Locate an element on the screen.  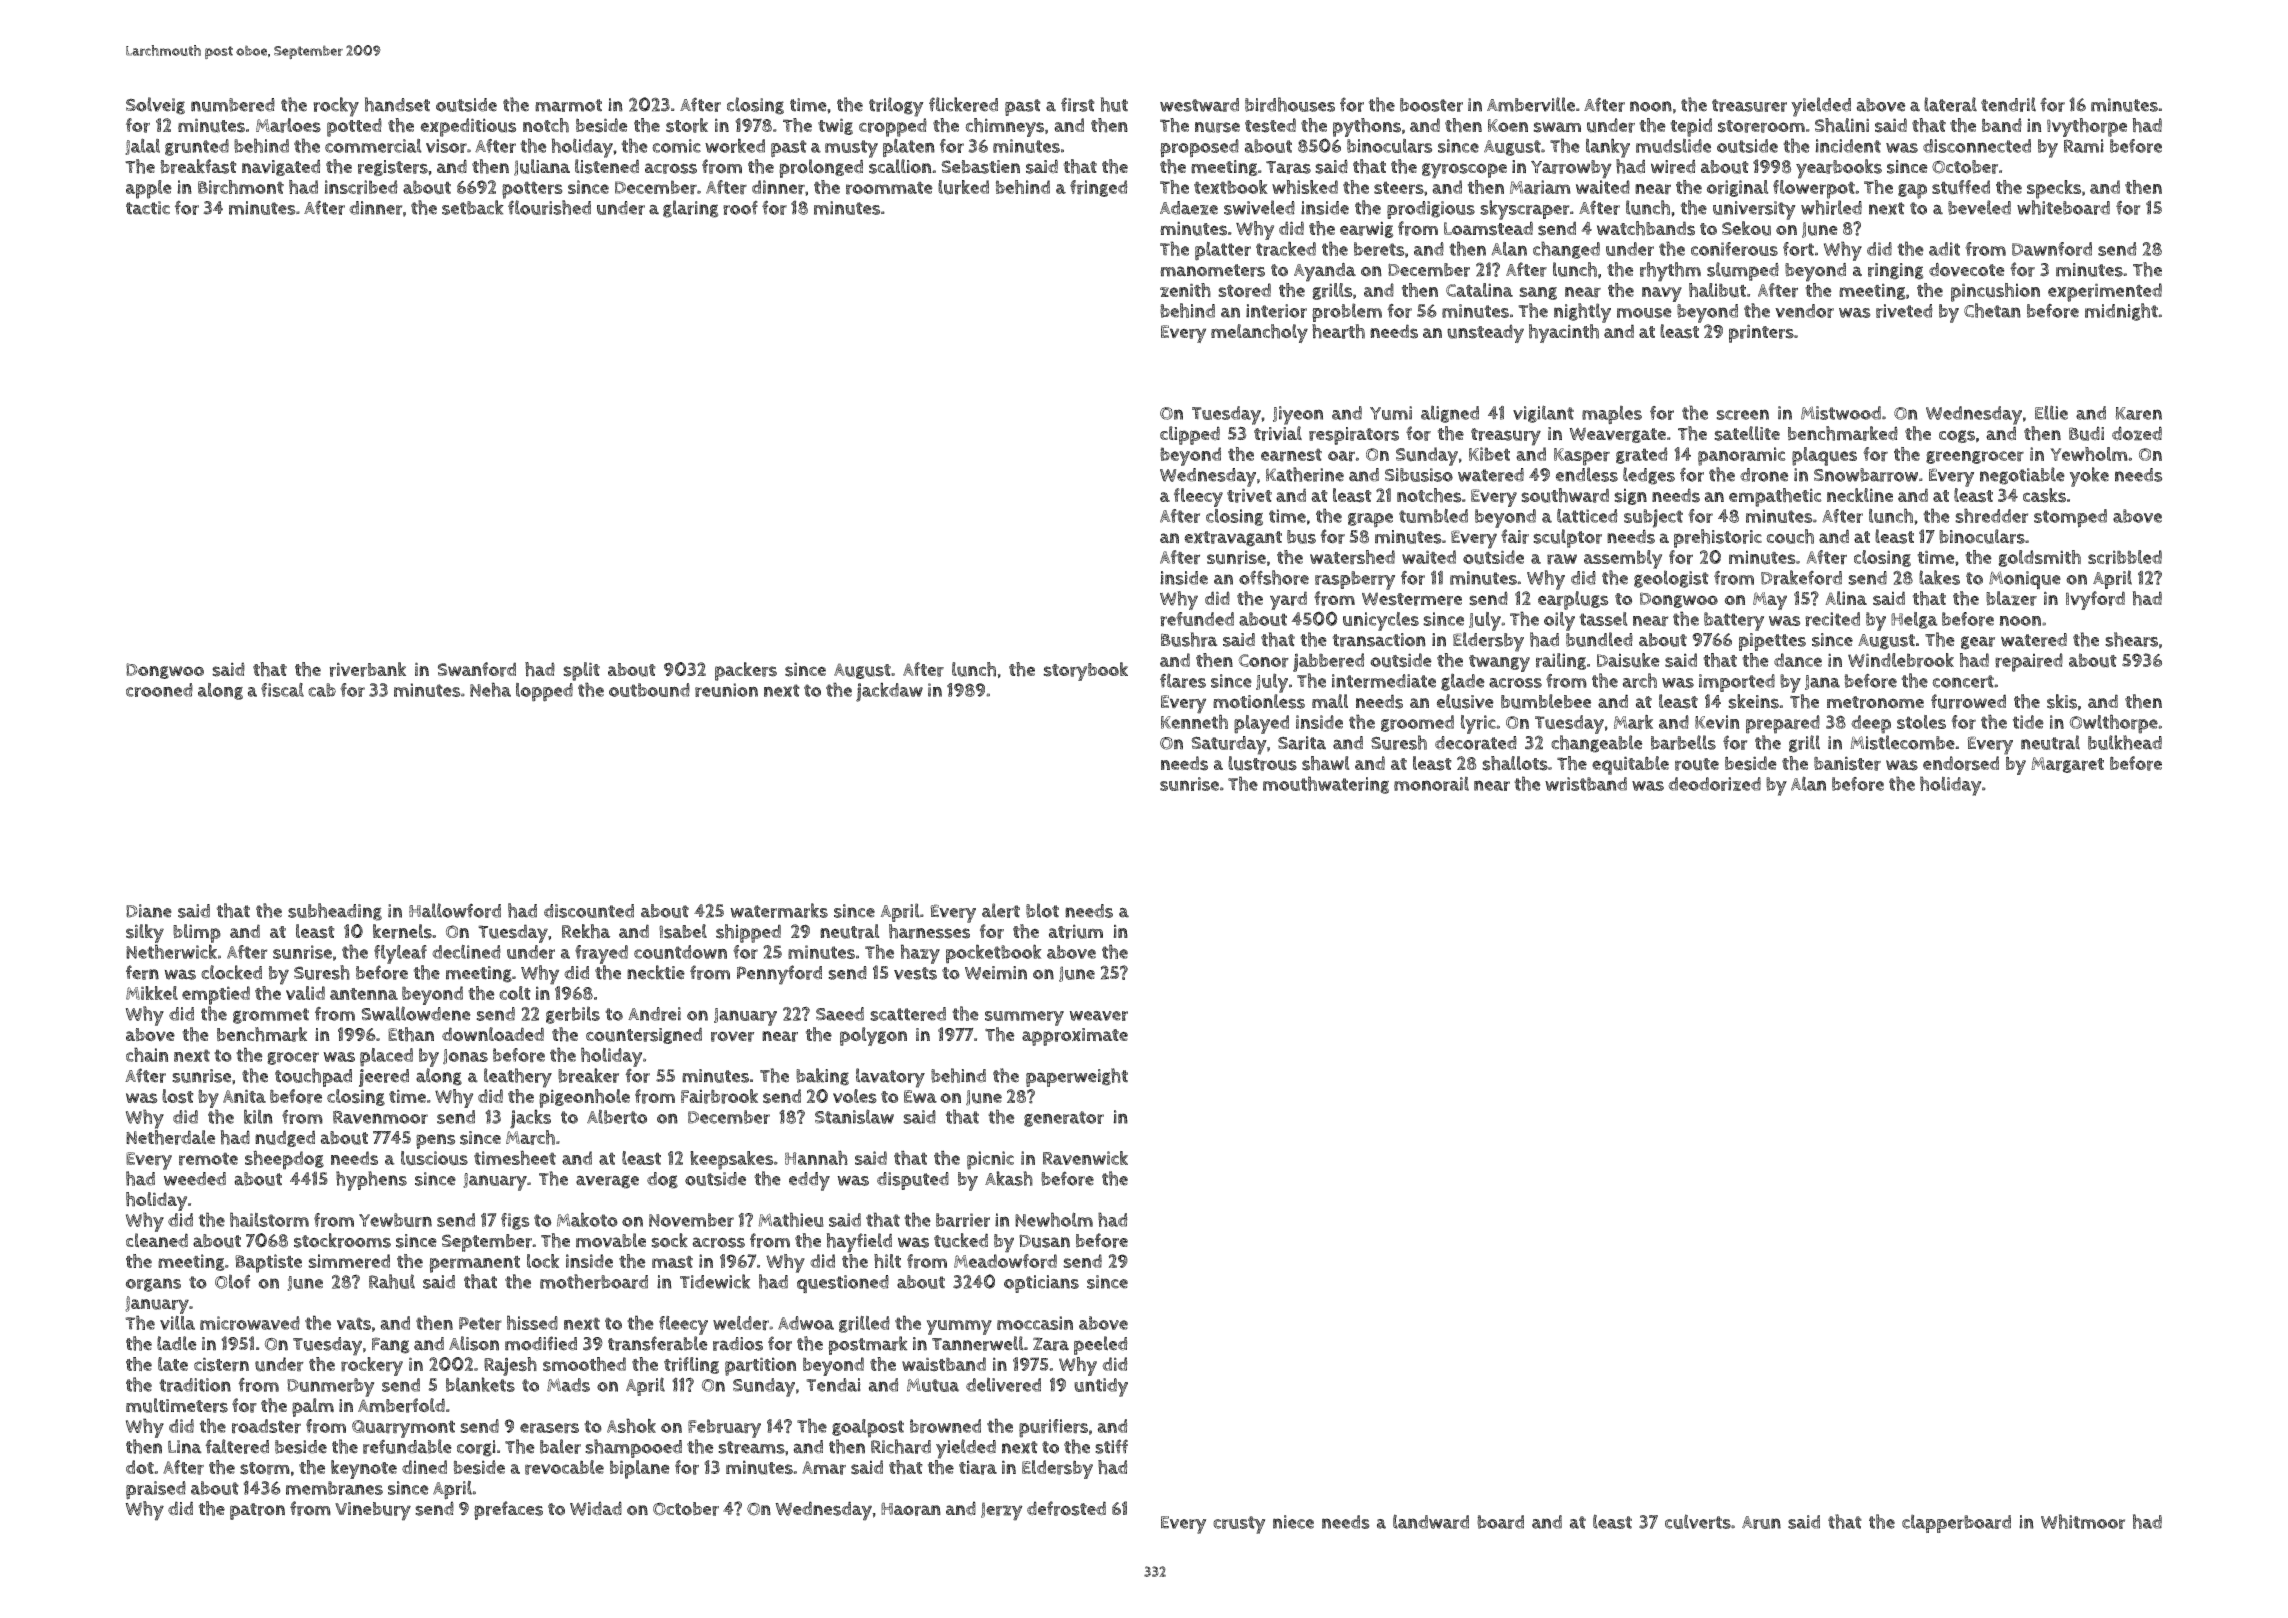
pythons is located at coordinates (1367, 127).
